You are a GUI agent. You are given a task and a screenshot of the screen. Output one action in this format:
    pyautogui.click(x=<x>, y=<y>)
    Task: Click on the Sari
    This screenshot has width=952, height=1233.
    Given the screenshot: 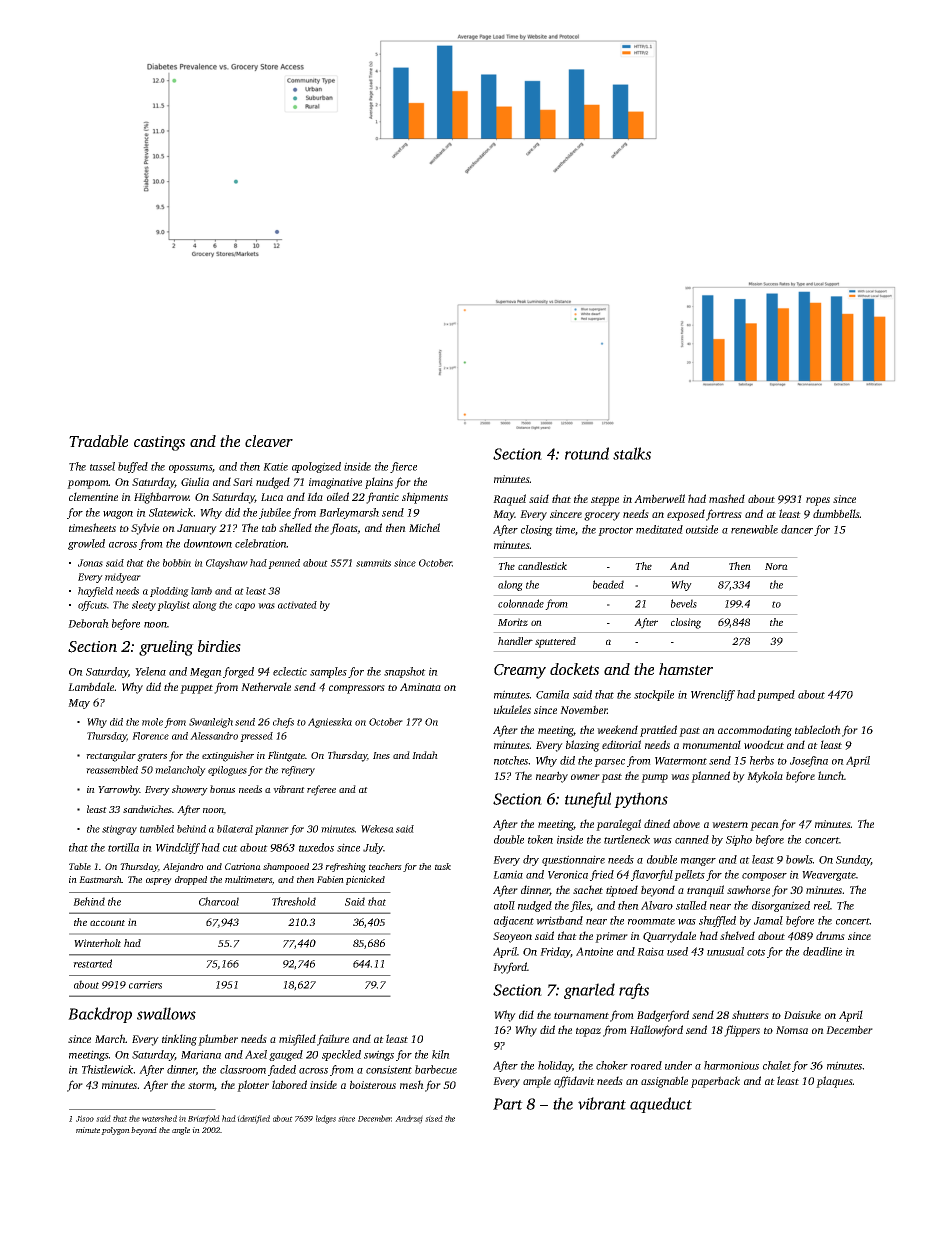 What is the action you would take?
    pyautogui.click(x=243, y=482)
